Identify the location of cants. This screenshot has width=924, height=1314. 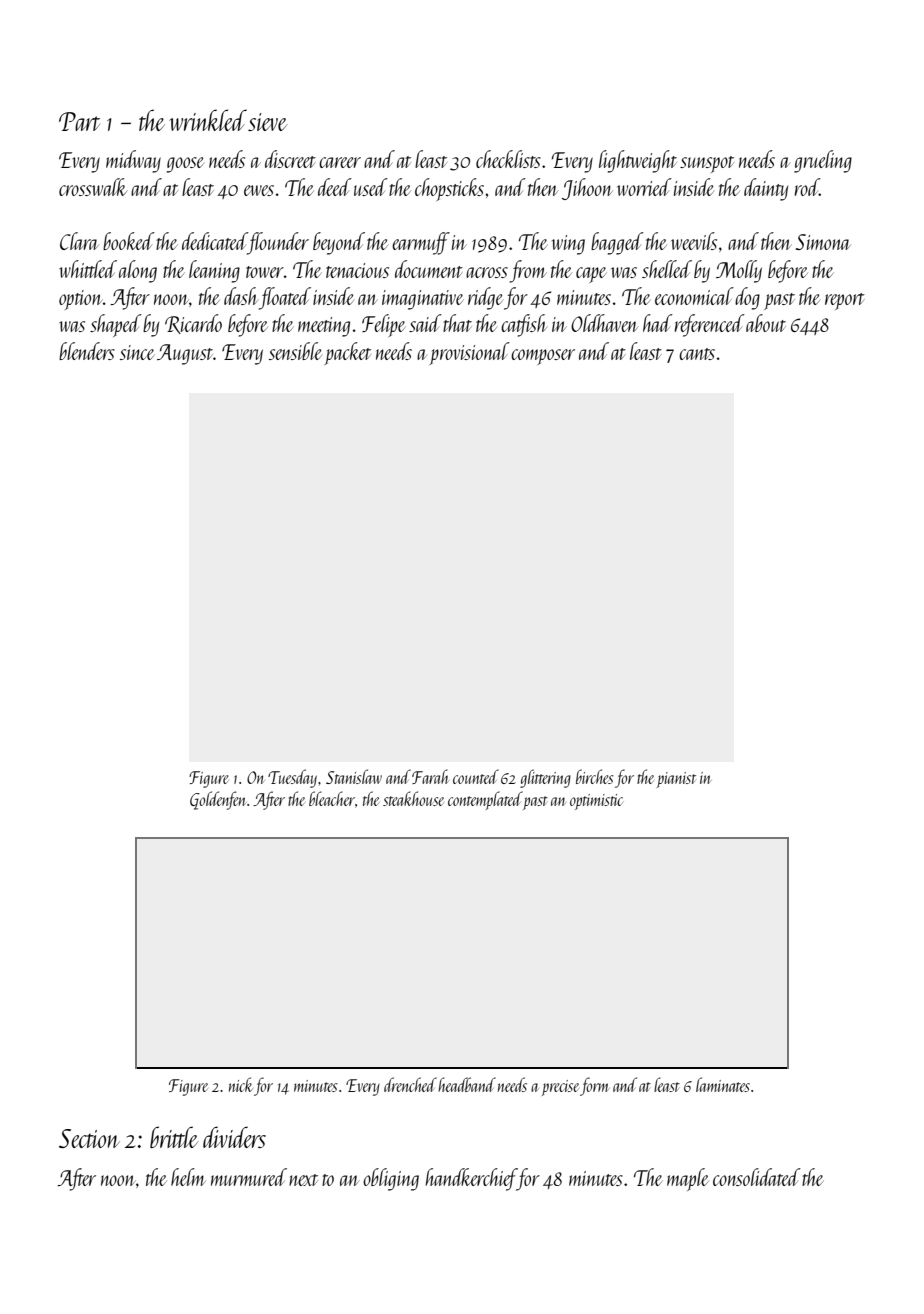
(697, 354).
